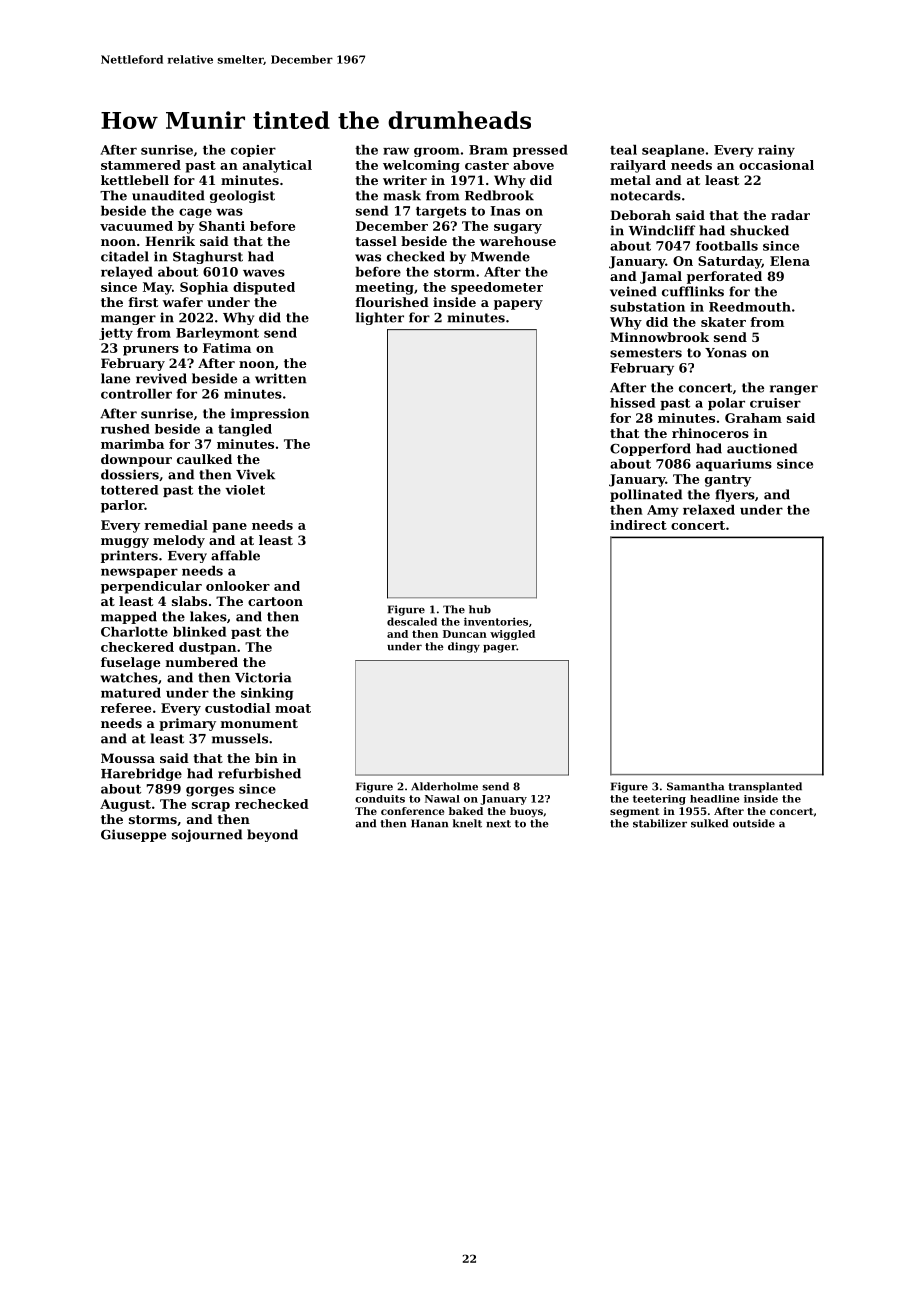  I want to click on Mwende, so click(500, 256).
